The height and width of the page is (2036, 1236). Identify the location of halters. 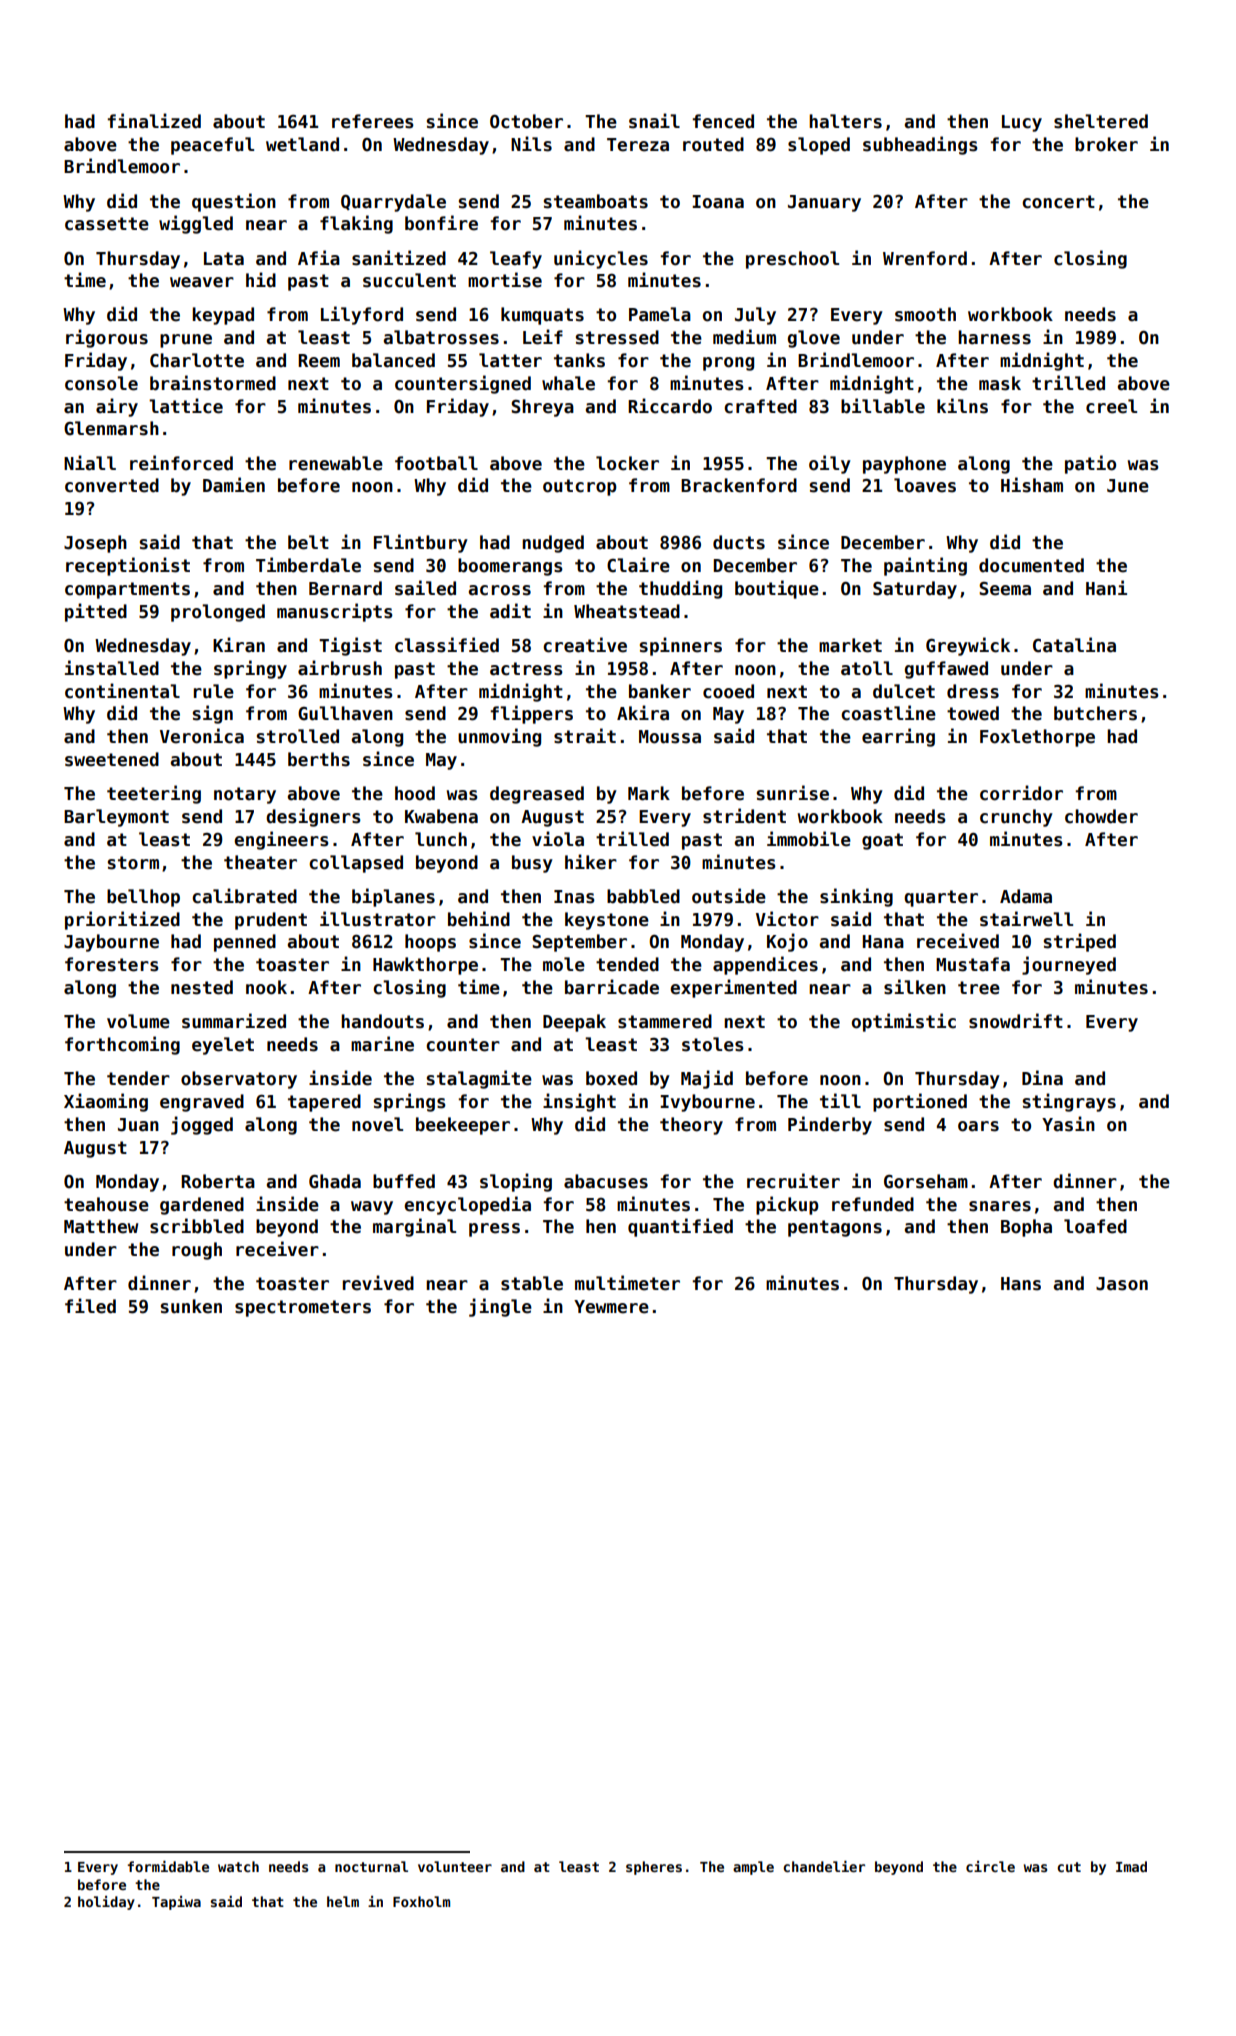
(845, 121).
